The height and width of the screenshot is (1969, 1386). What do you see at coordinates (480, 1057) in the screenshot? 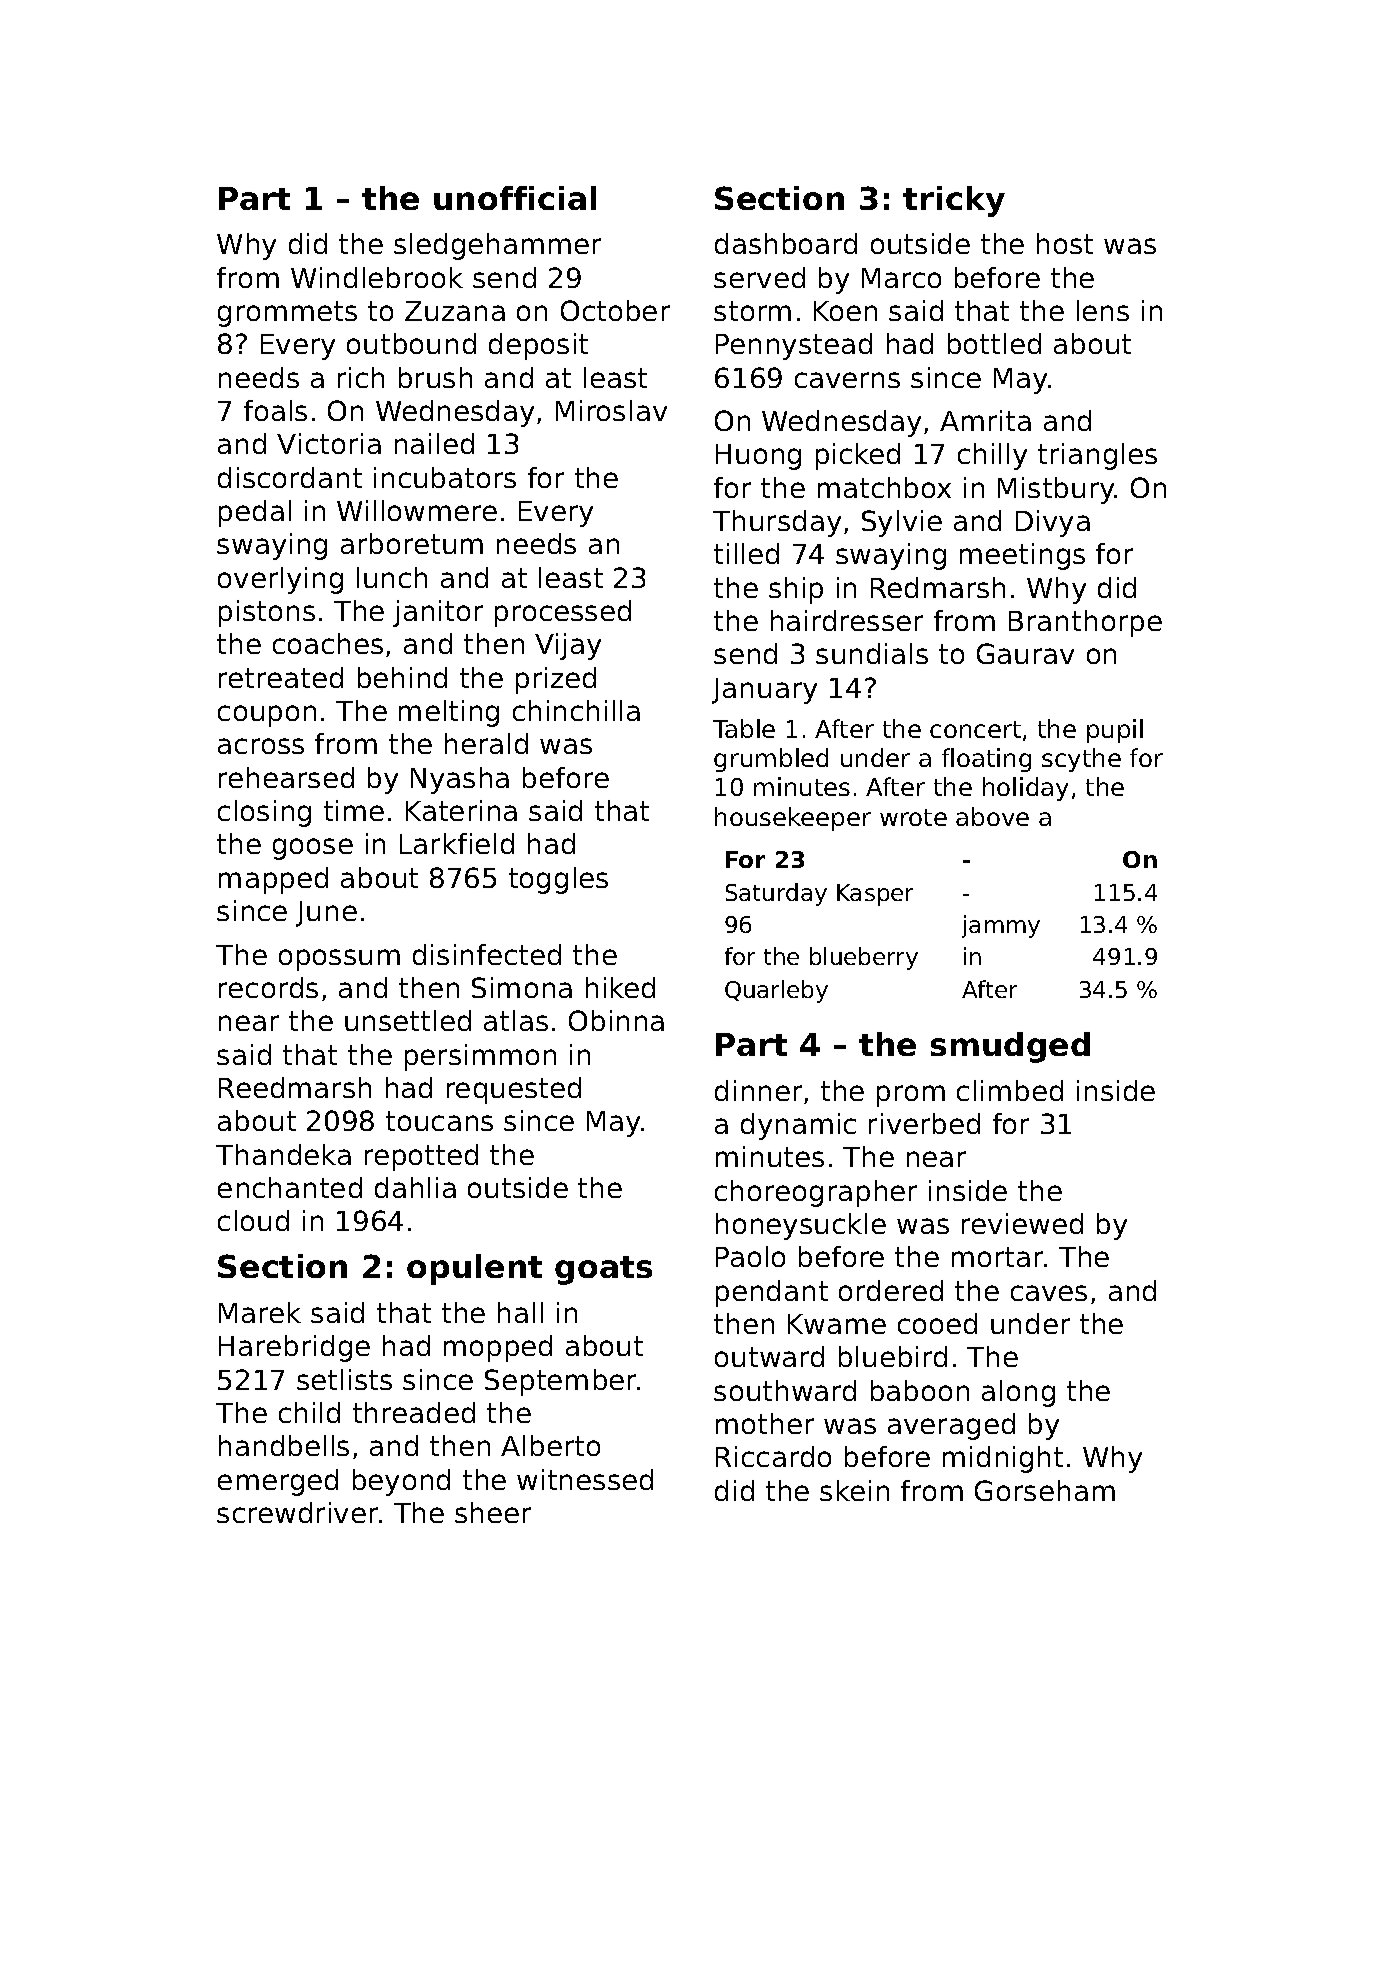
I see `persimmon` at bounding box center [480, 1057].
